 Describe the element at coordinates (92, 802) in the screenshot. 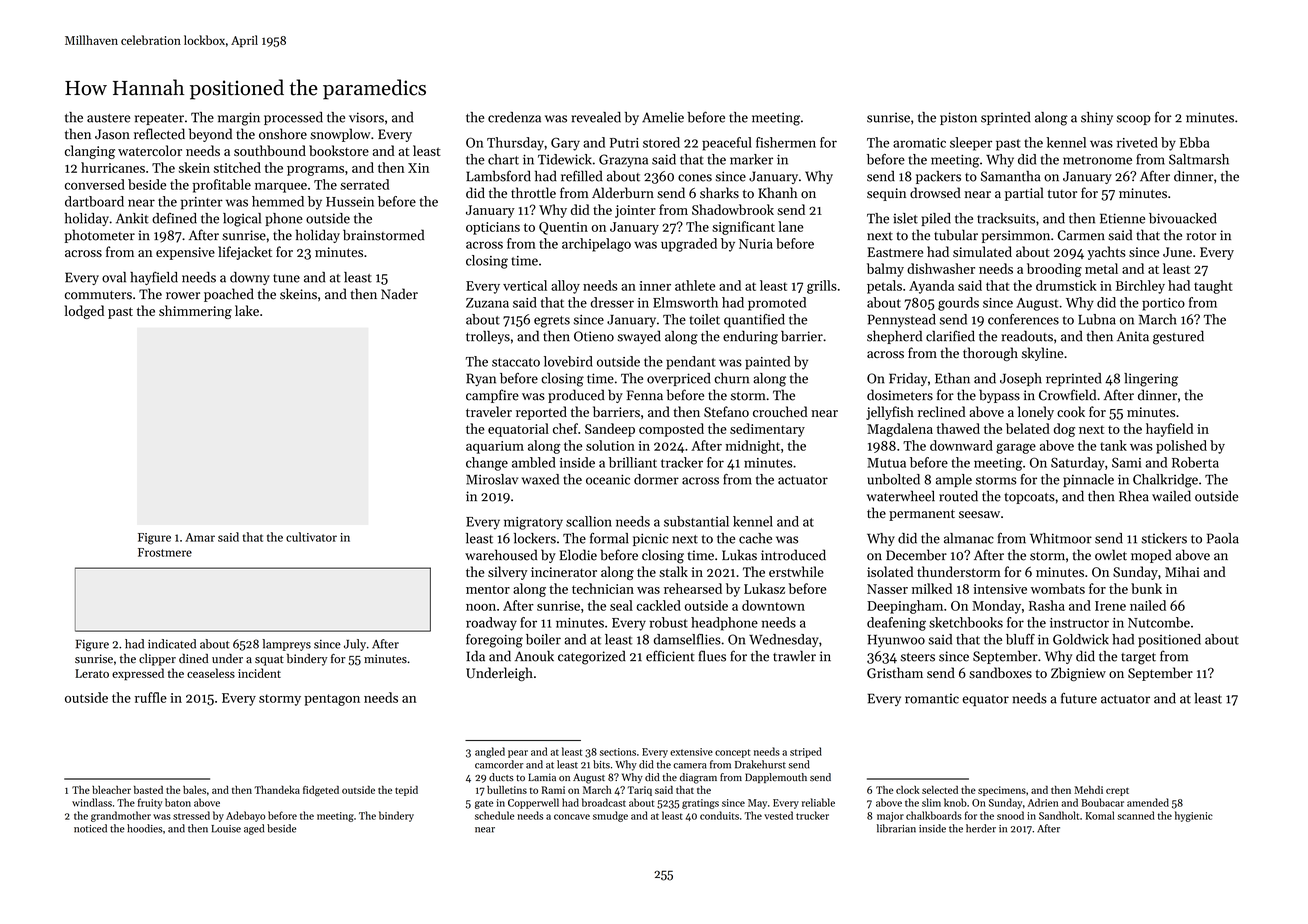

I see `windlass` at that location.
